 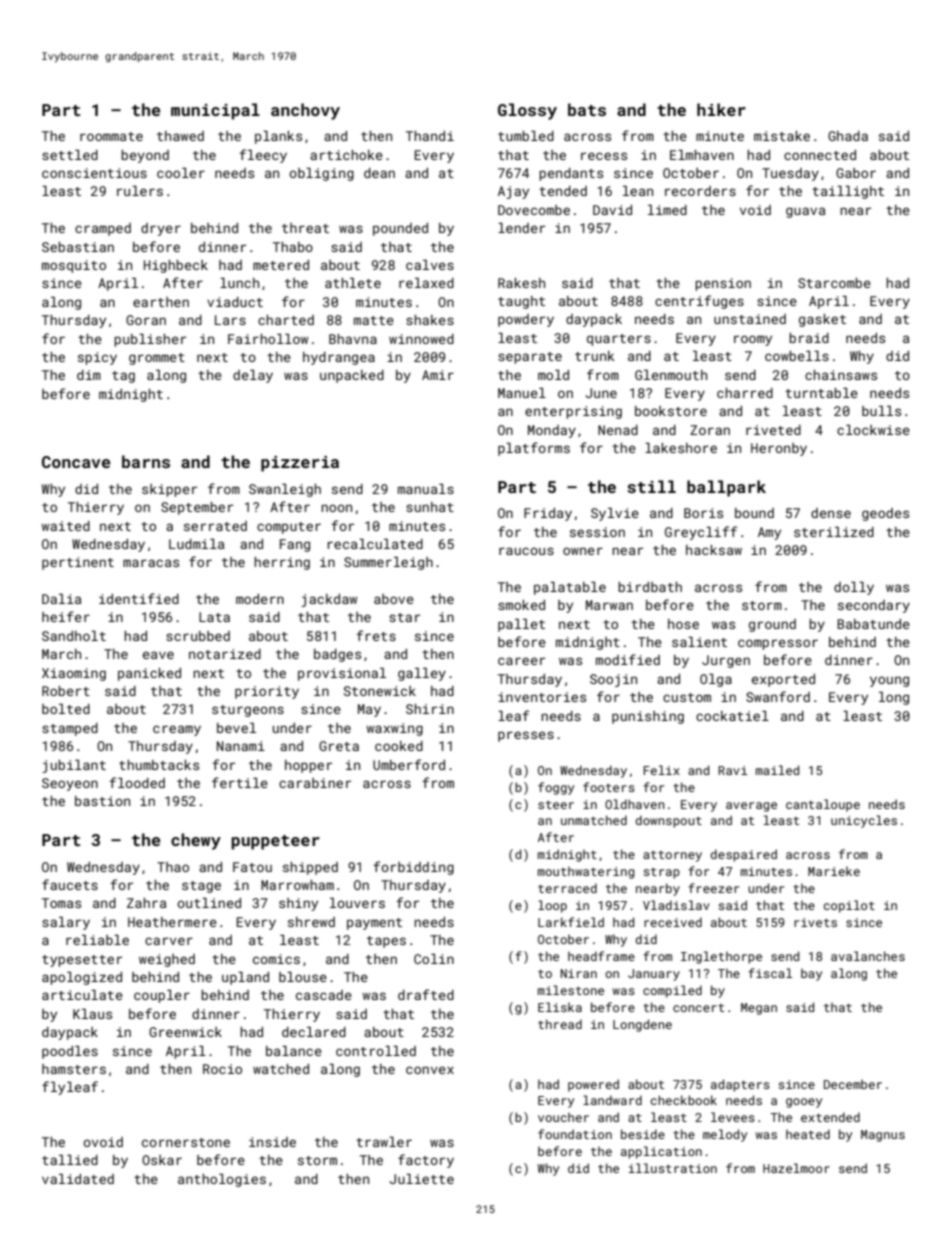 I want to click on Jurgen, so click(x=726, y=661).
